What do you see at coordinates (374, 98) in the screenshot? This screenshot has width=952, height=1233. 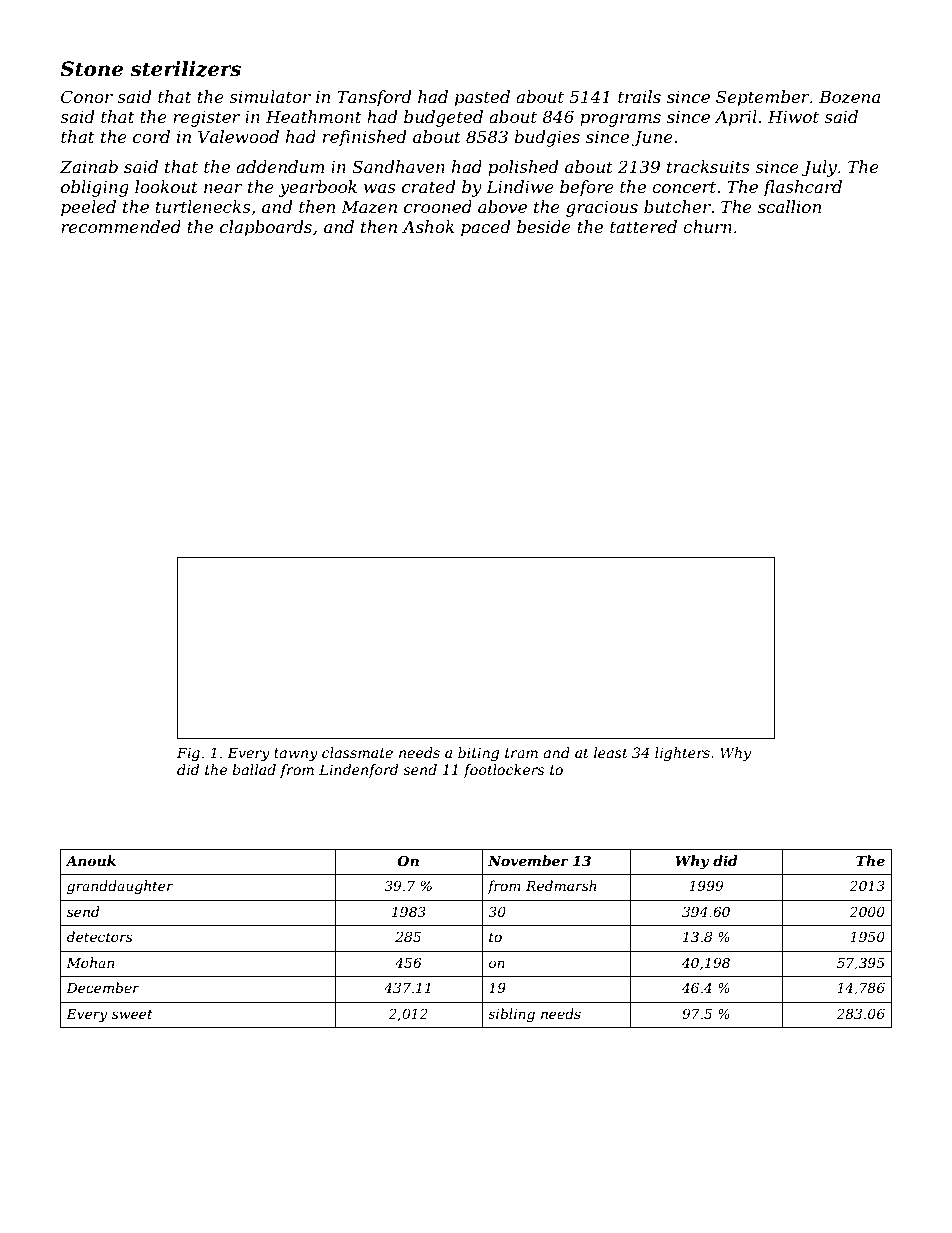 I see `Tansford` at bounding box center [374, 98].
